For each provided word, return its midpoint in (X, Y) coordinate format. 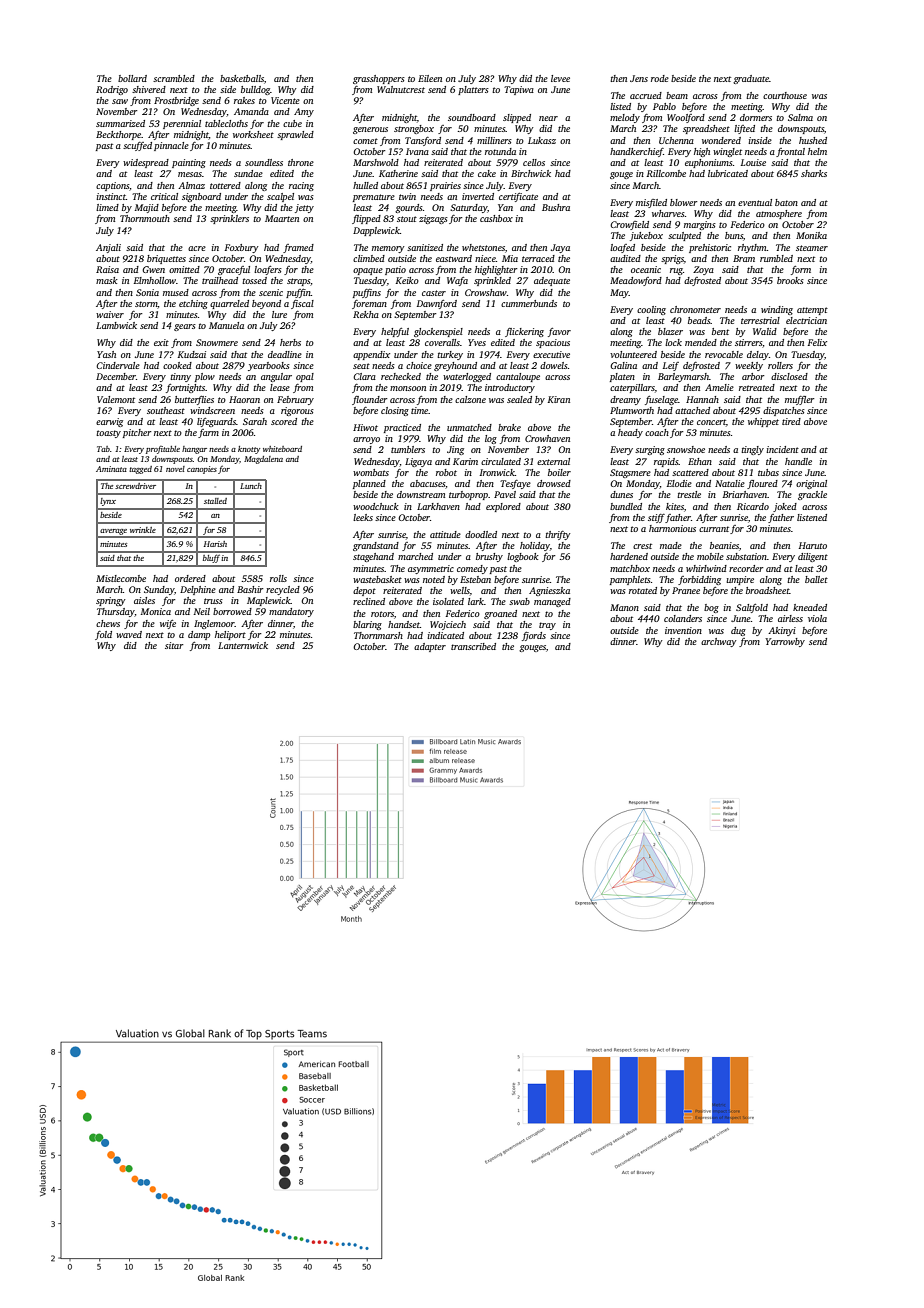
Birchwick (531, 173)
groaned (500, 614)
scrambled (174, 78)
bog (711, 608)
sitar (174, 645)
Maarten (282, 218)
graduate (751, 79)
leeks (363, 517)
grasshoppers (379, 79)
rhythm (752, 248)
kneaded (810, 607)
